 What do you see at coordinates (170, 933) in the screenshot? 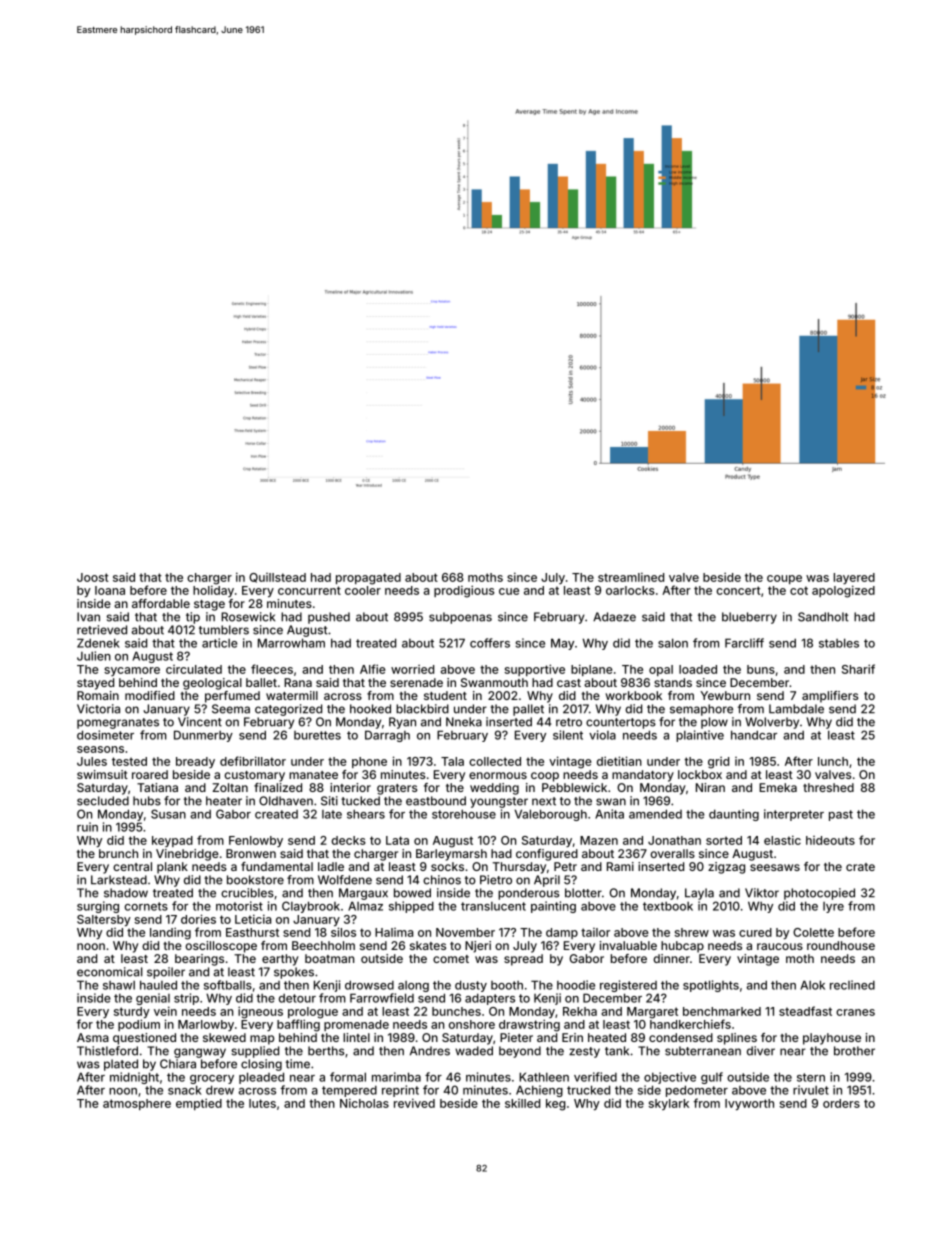
I see `landing` at bounding box center [170, 933].
